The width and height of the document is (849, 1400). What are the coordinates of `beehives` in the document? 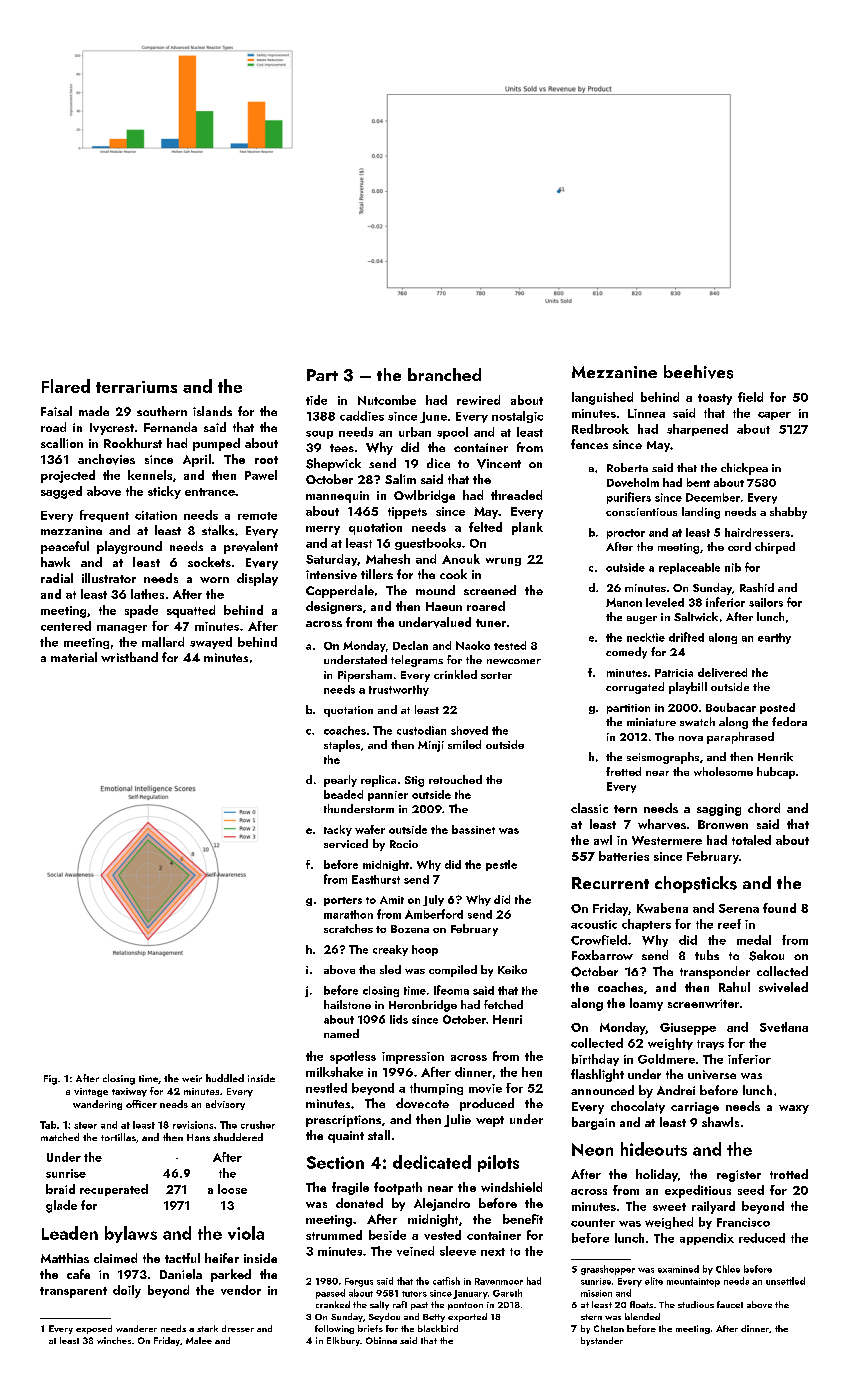 It's located at (698, 372).
